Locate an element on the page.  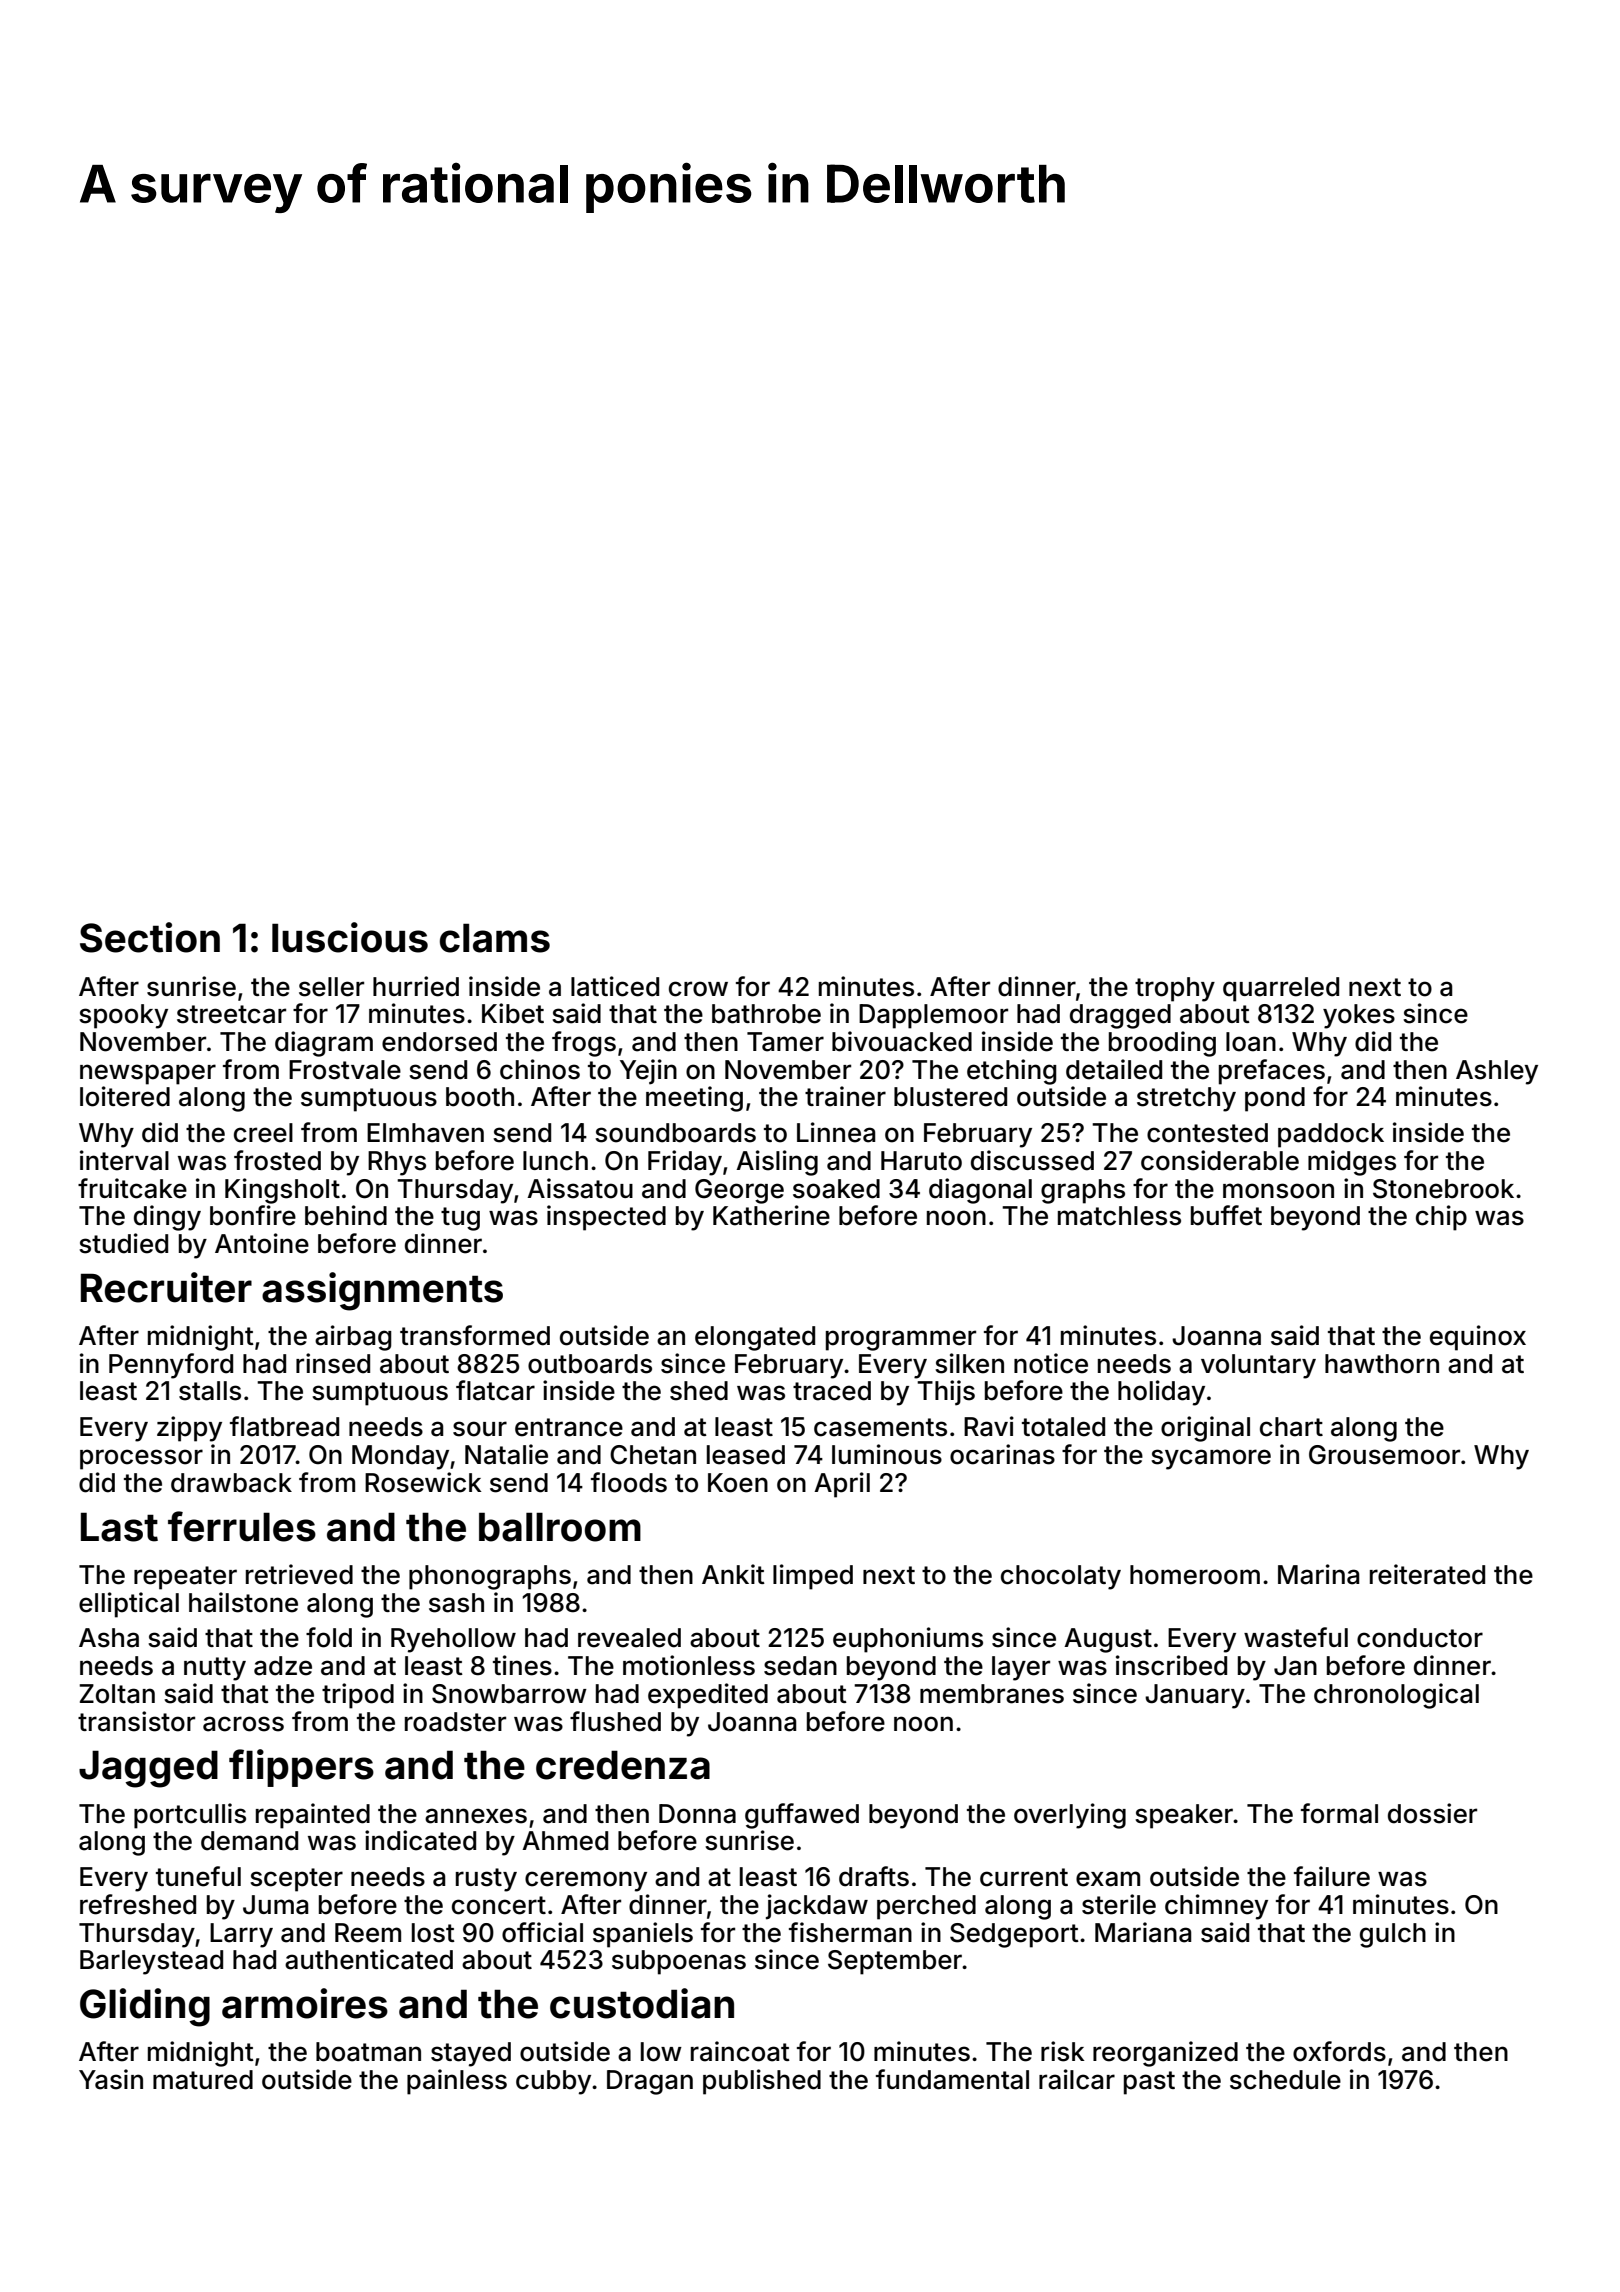
studied is located at coordinates (123, 1243).
